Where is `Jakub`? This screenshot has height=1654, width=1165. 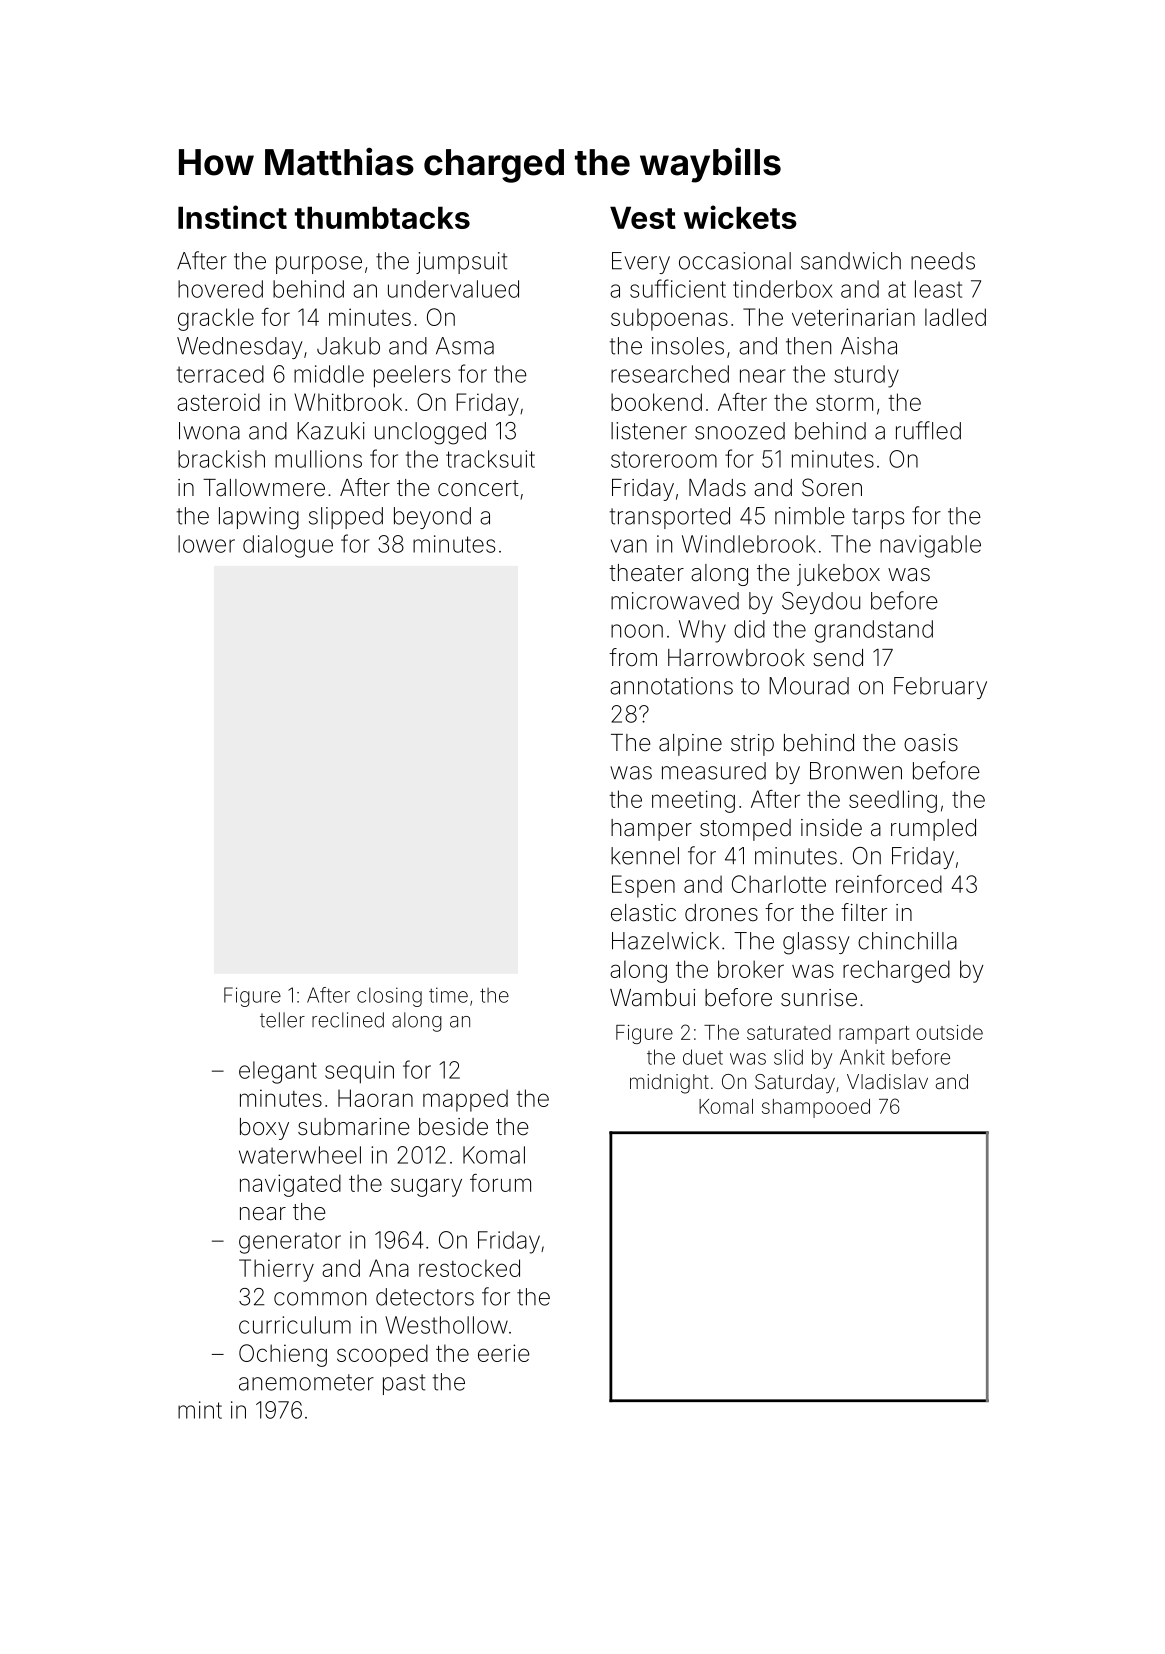 Jakub is located at coordinates (348, 346).
